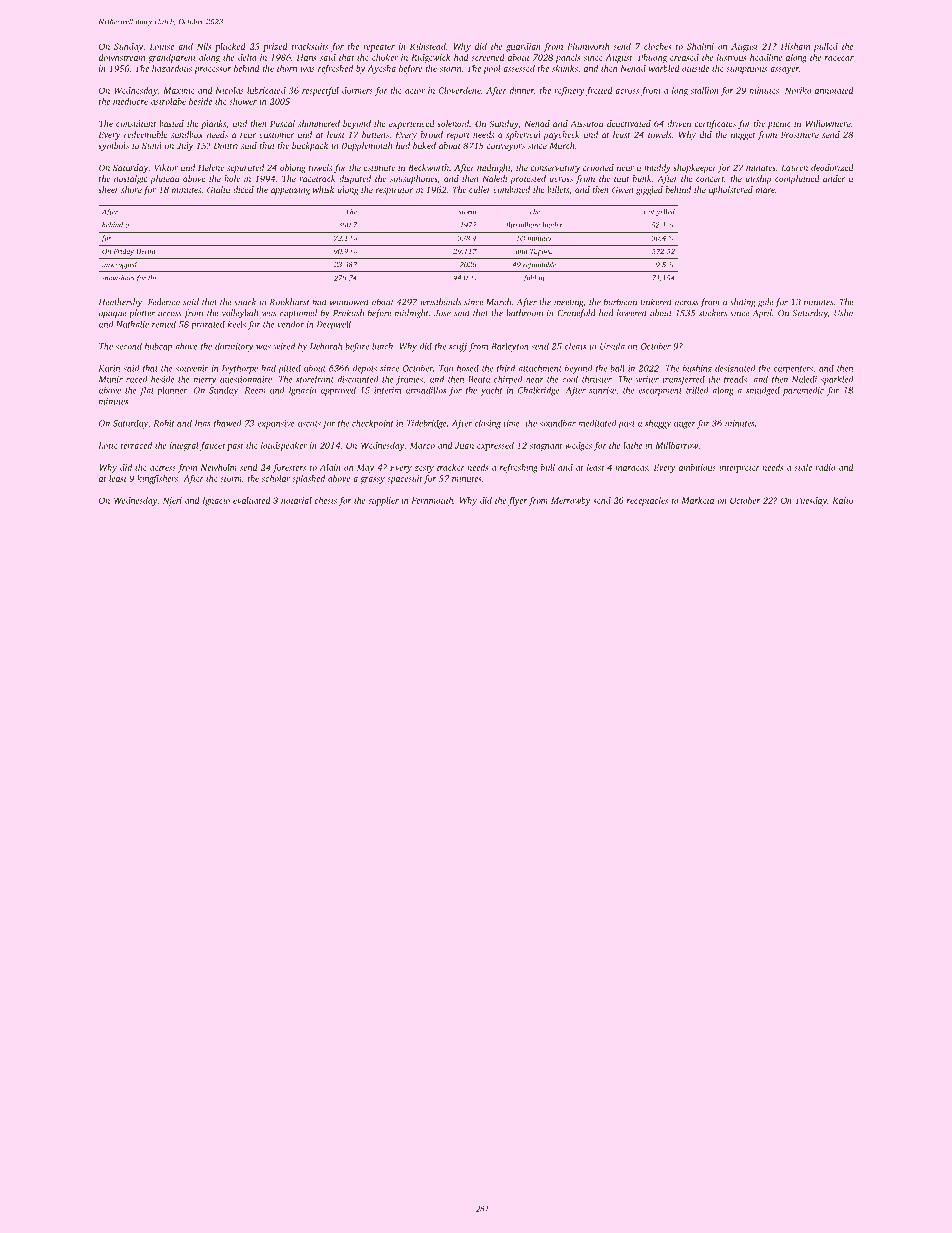  Describe the element at coordinates (517, 501) in the screenshot. I see `flyer` at that location.
